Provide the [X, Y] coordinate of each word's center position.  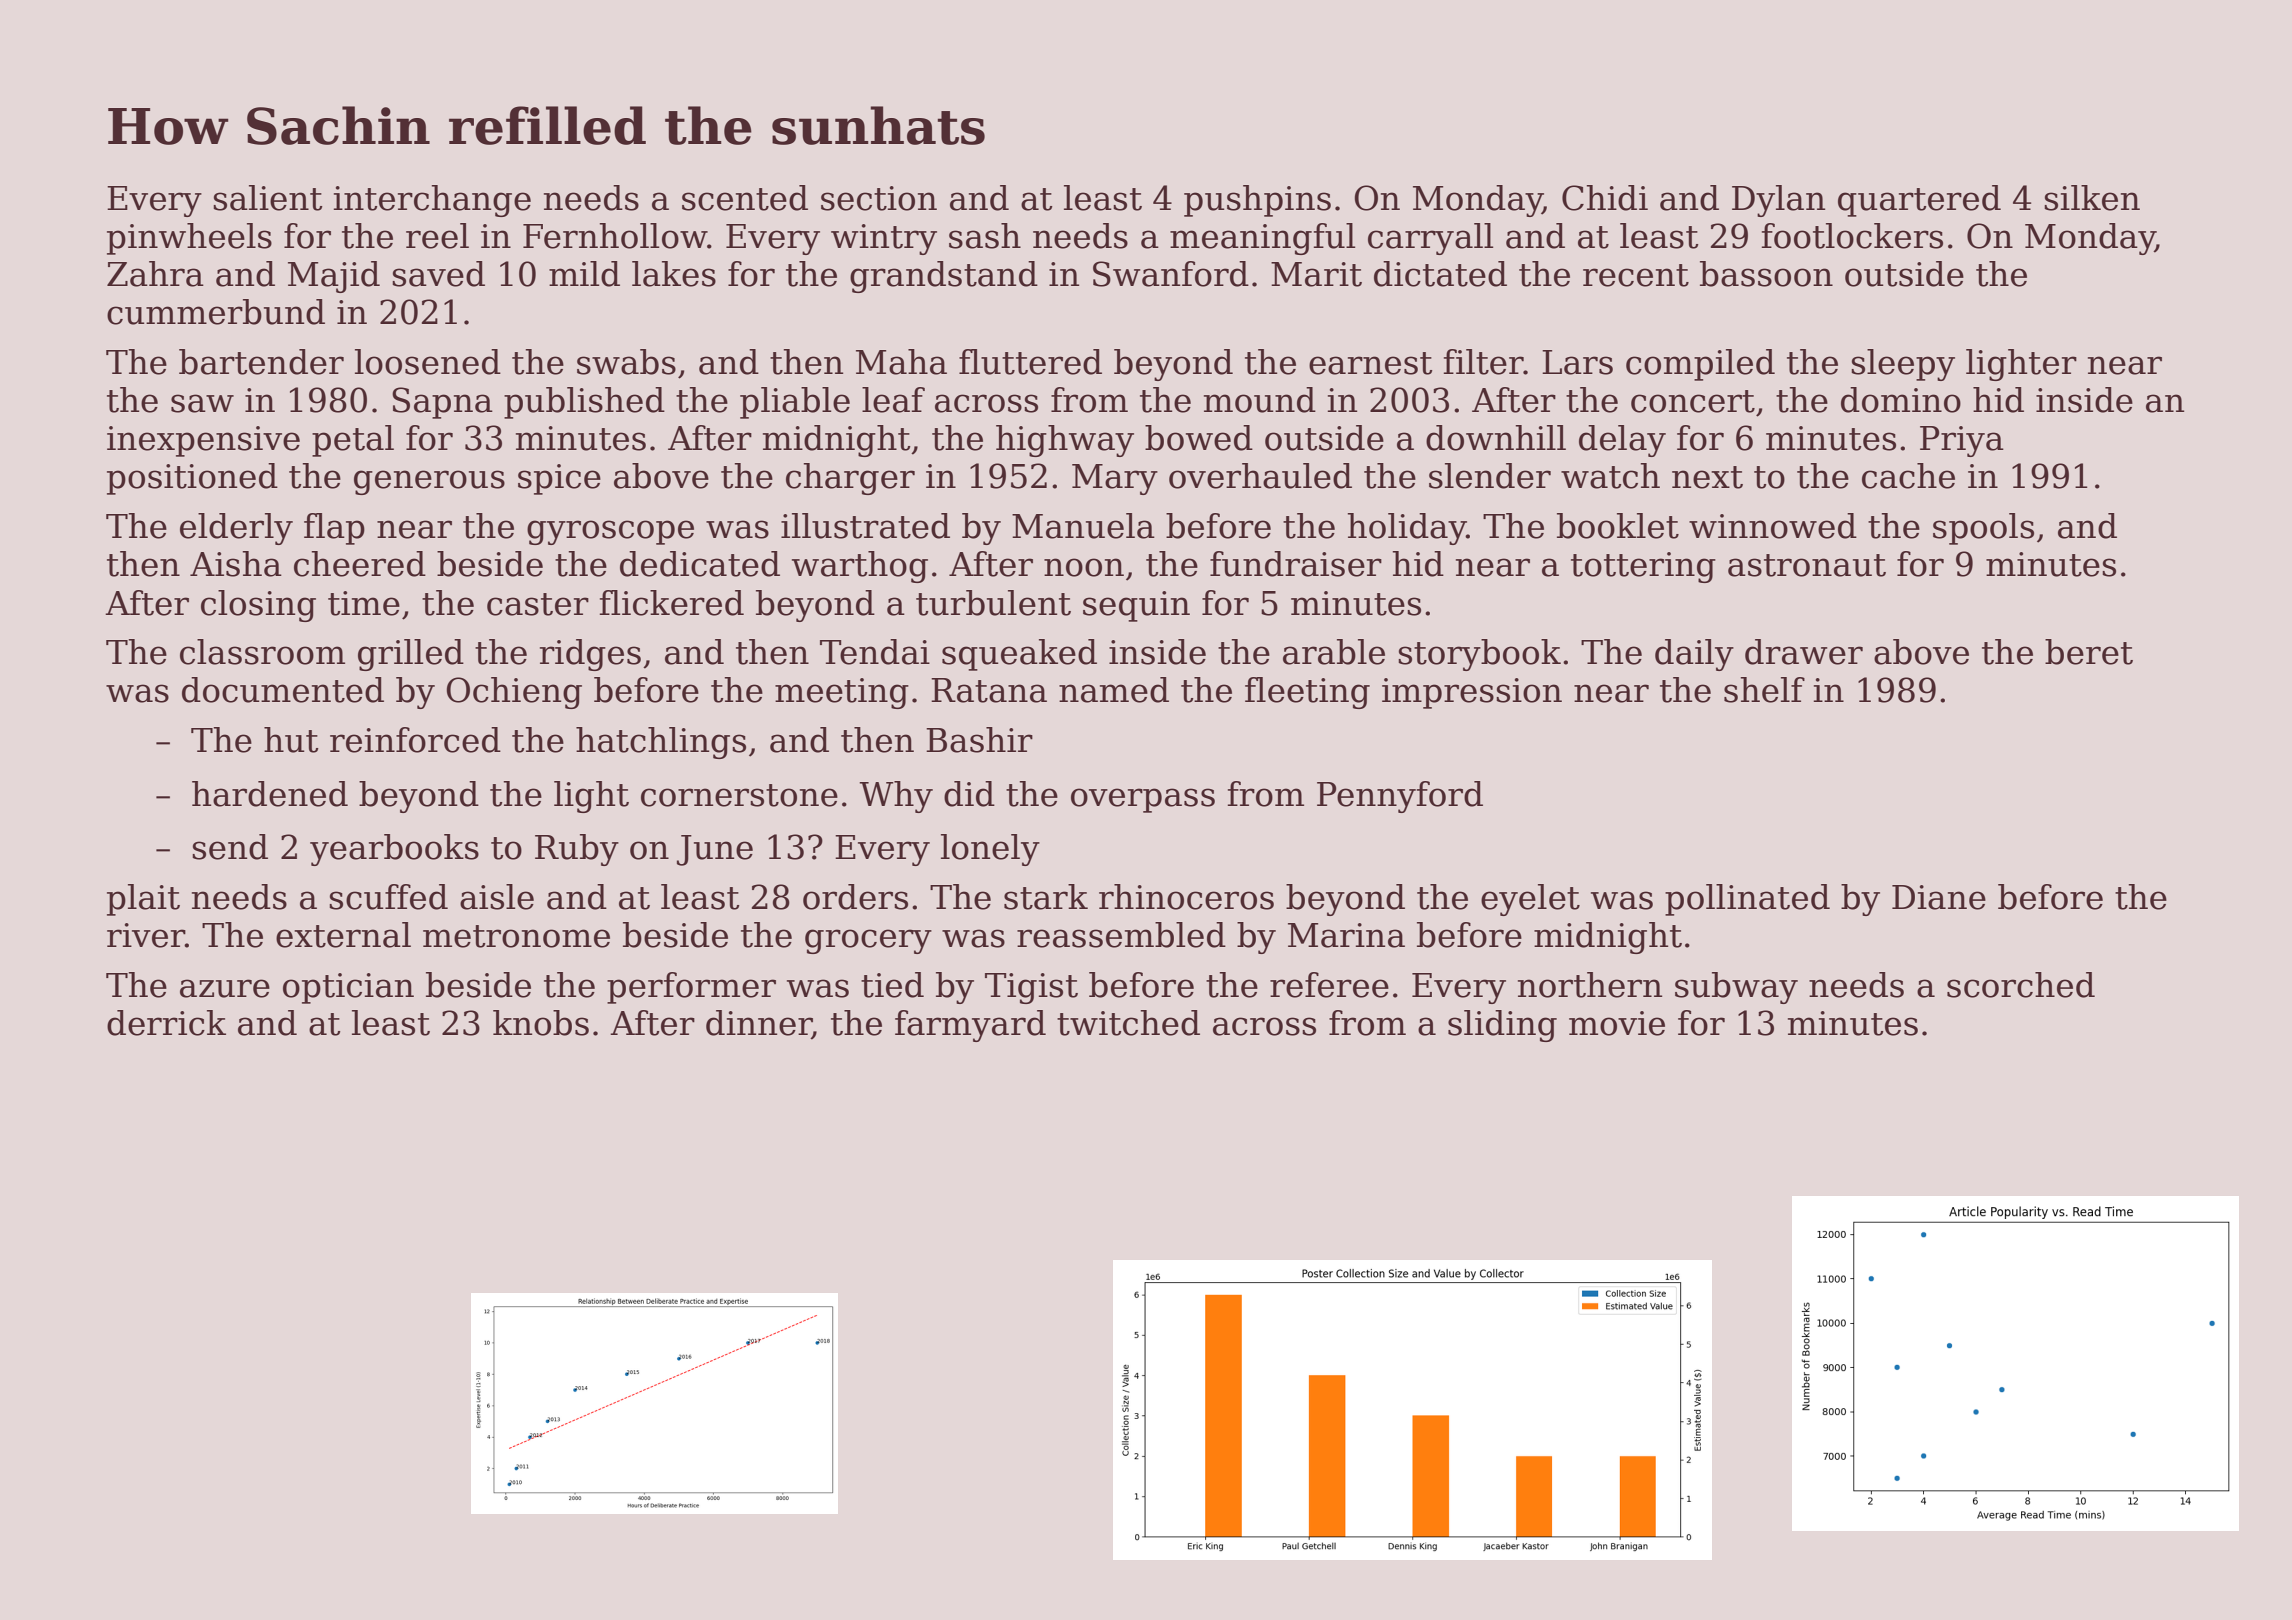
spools [1983, 529]
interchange [432, 201]
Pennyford [1400, 797]
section [879, 198]
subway [1736, 988]
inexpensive [203, 441]
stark [1046, 897]
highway [1065, 441]
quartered [1919, 201]
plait [143, 900]
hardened [270, 794]
